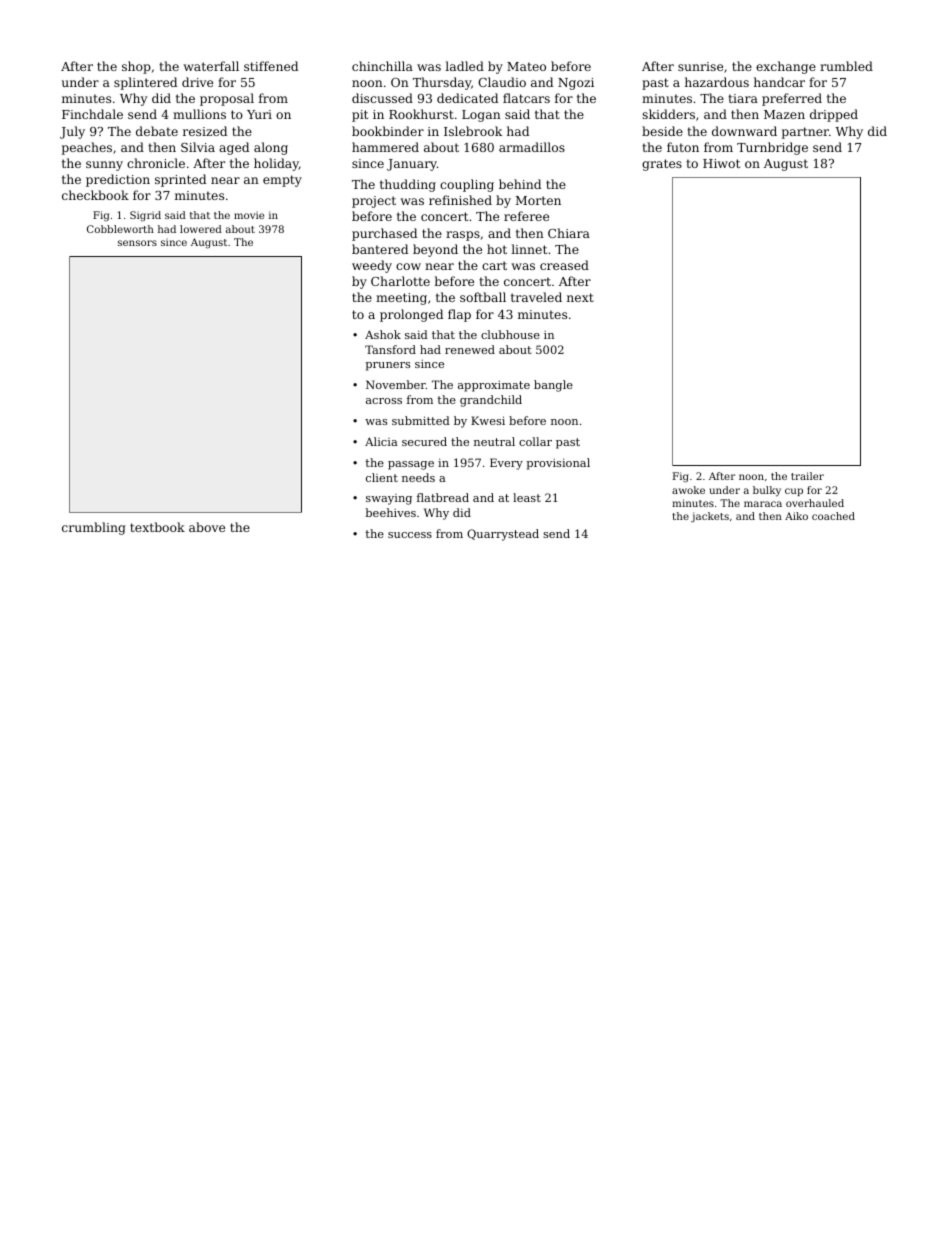 This page has width=952, height=1233. Describe the element at coordinates (503, 535) in the page. I see `Quarrystead` at that location.
